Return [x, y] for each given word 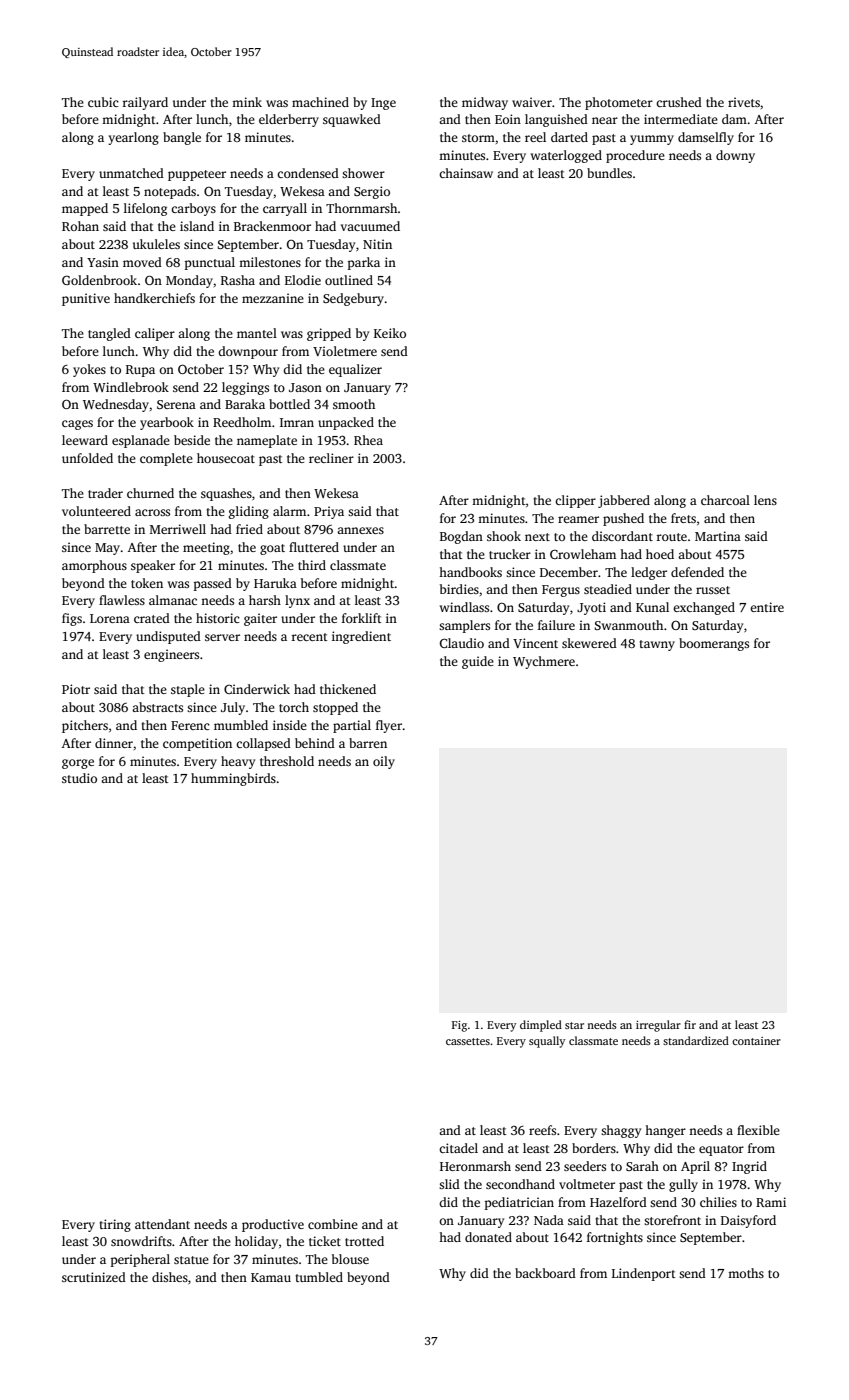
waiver [532, 102]
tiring [115, 1225]
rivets [744, 102]
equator [721, 1150]
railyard [145, 103]
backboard [545, 1273]
